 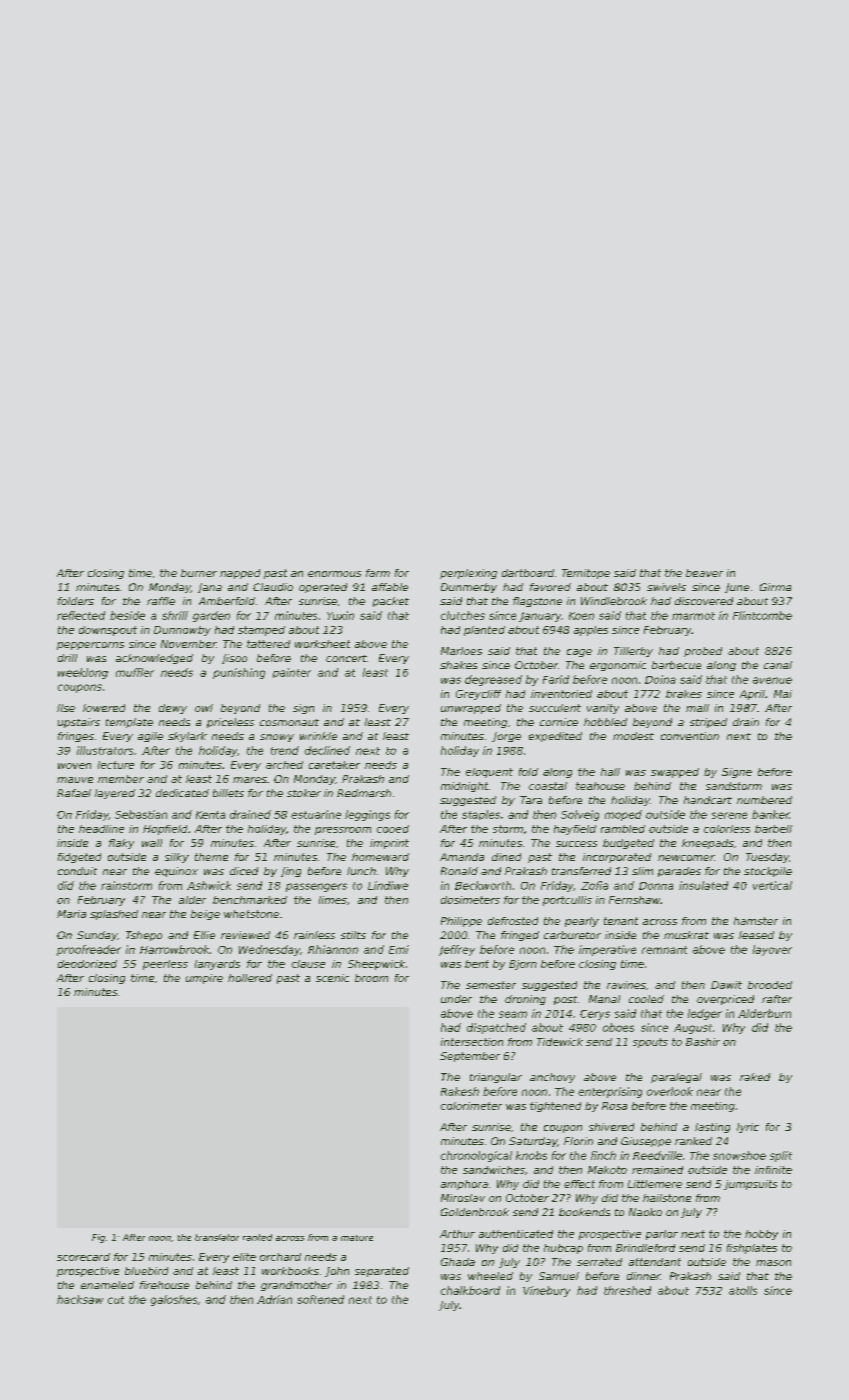 What do you see at coordinates (772, 885) in the screenshot?
I see `vertical` at bounding box center [772, 885].
